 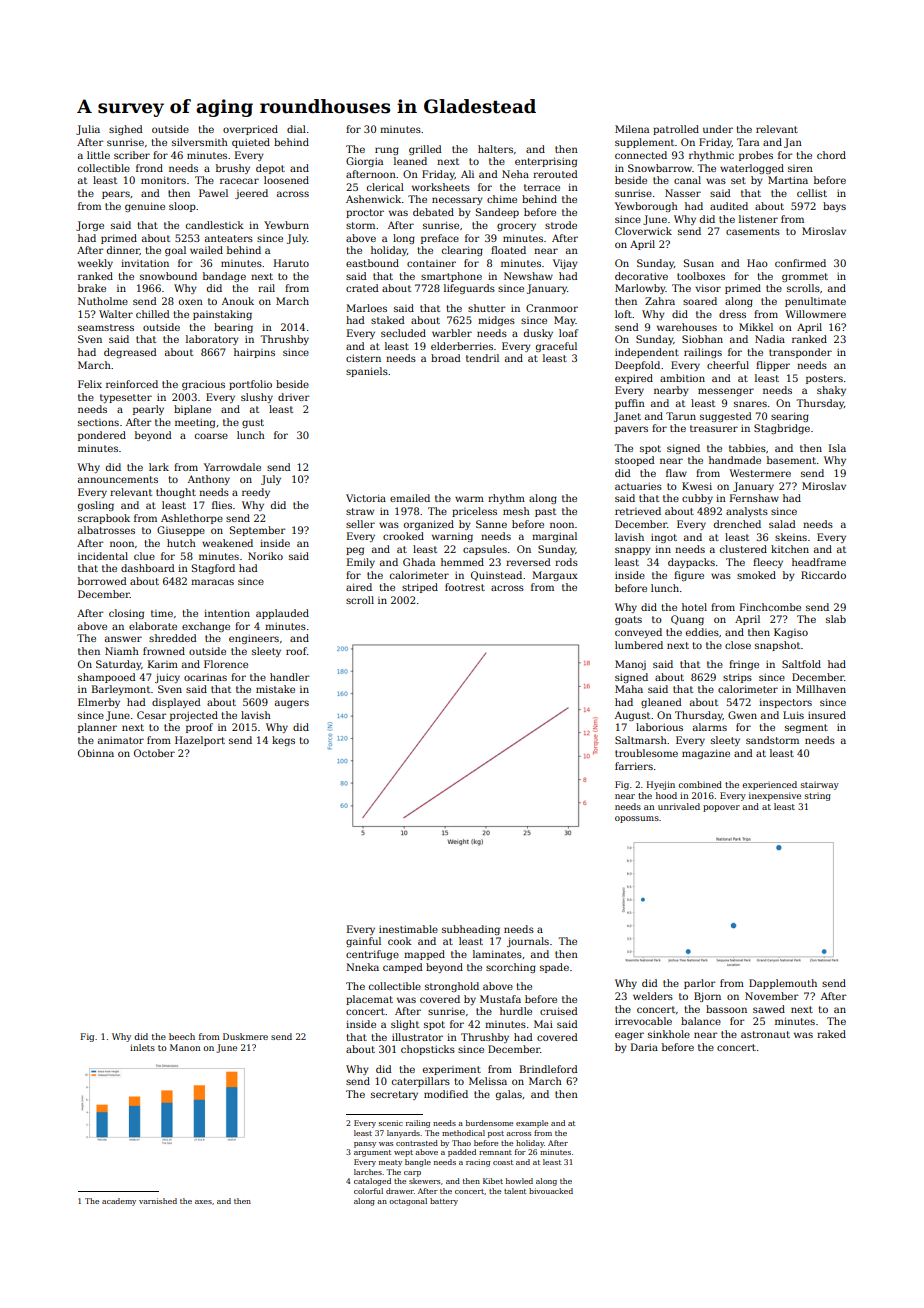 I want to click on eastbound, so click(x=372, y=263).
